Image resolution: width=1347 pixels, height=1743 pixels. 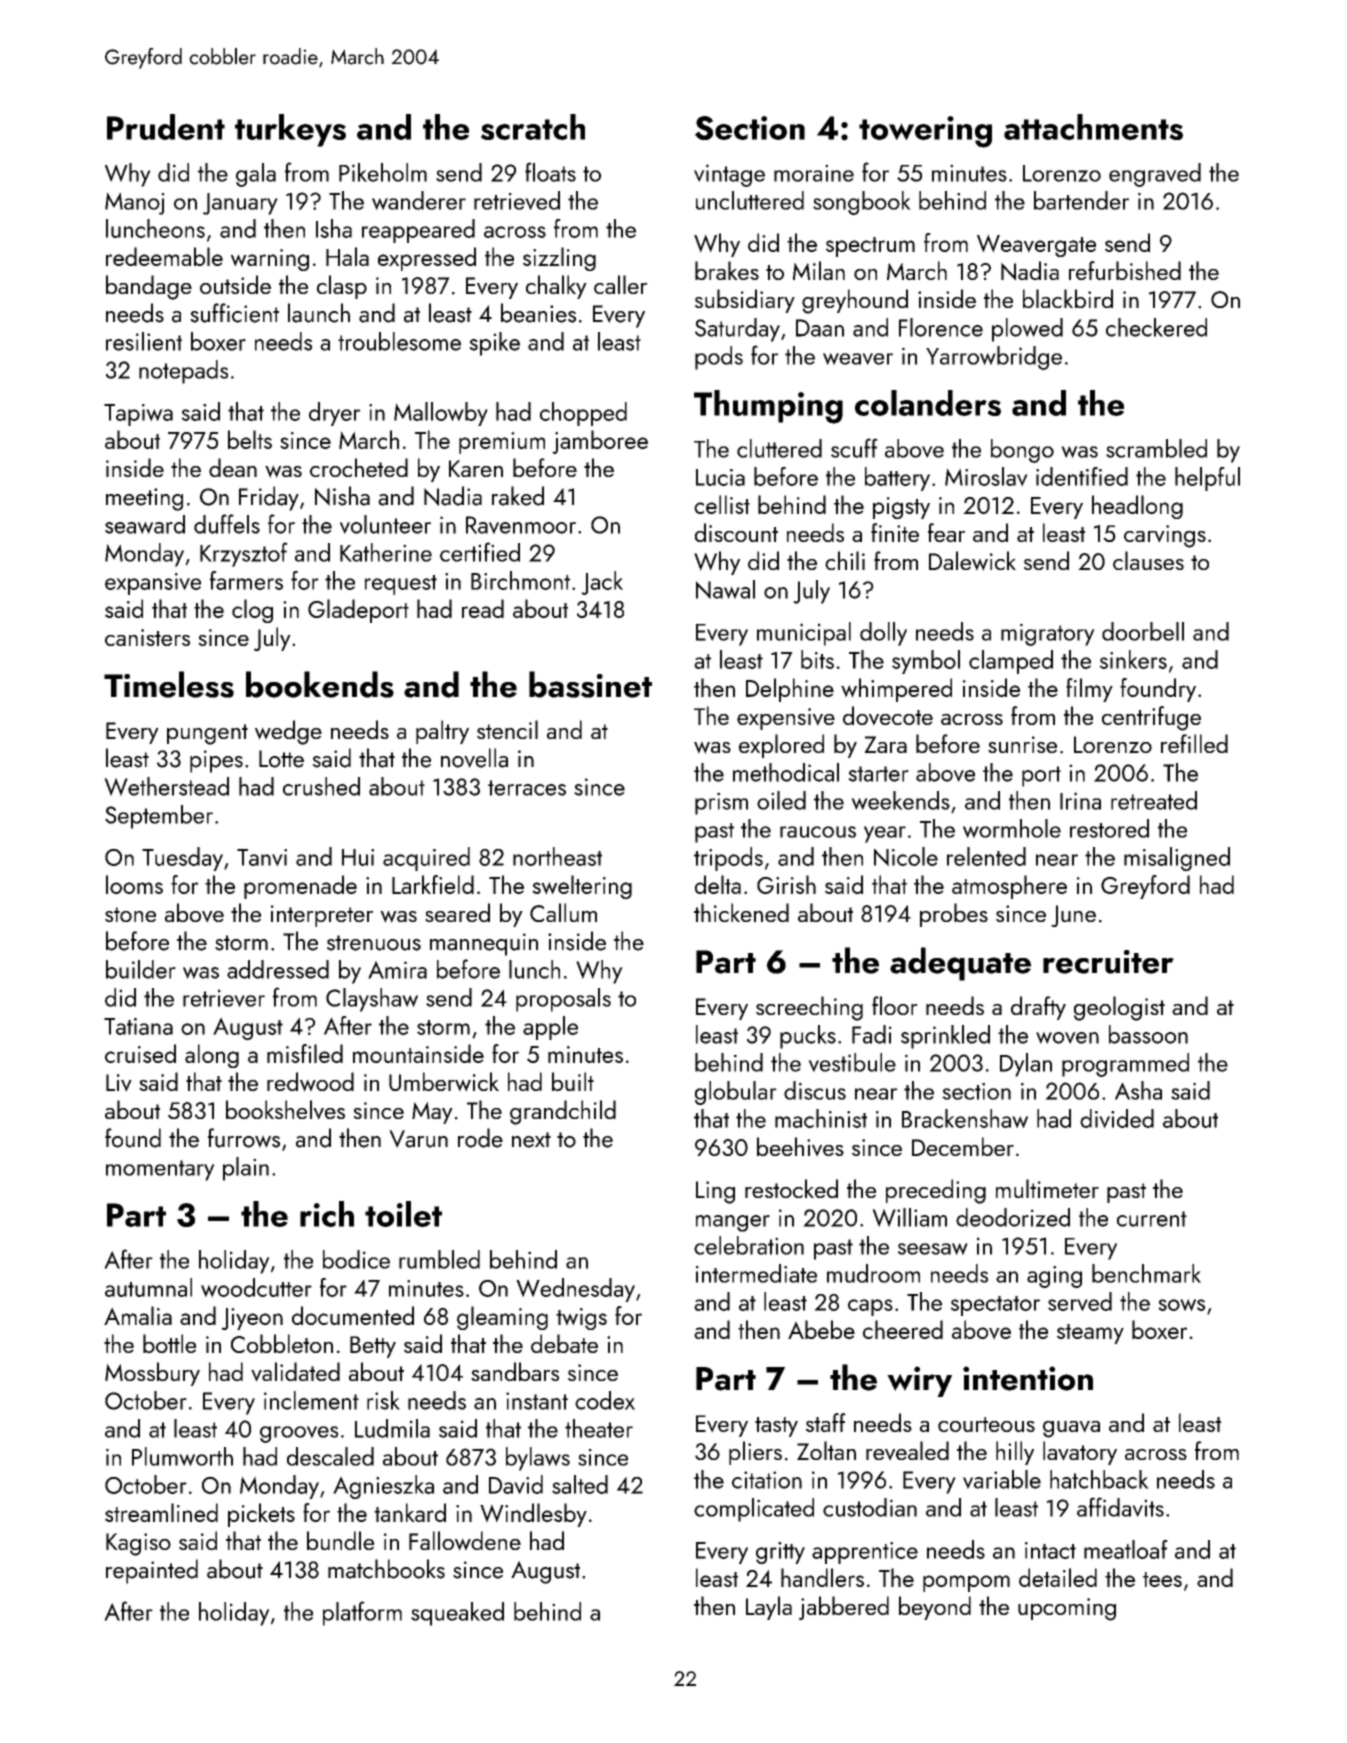 What do you see at coordinates (533, 127) in the page?
I see `scratch` at bounding box center [533, 127].
